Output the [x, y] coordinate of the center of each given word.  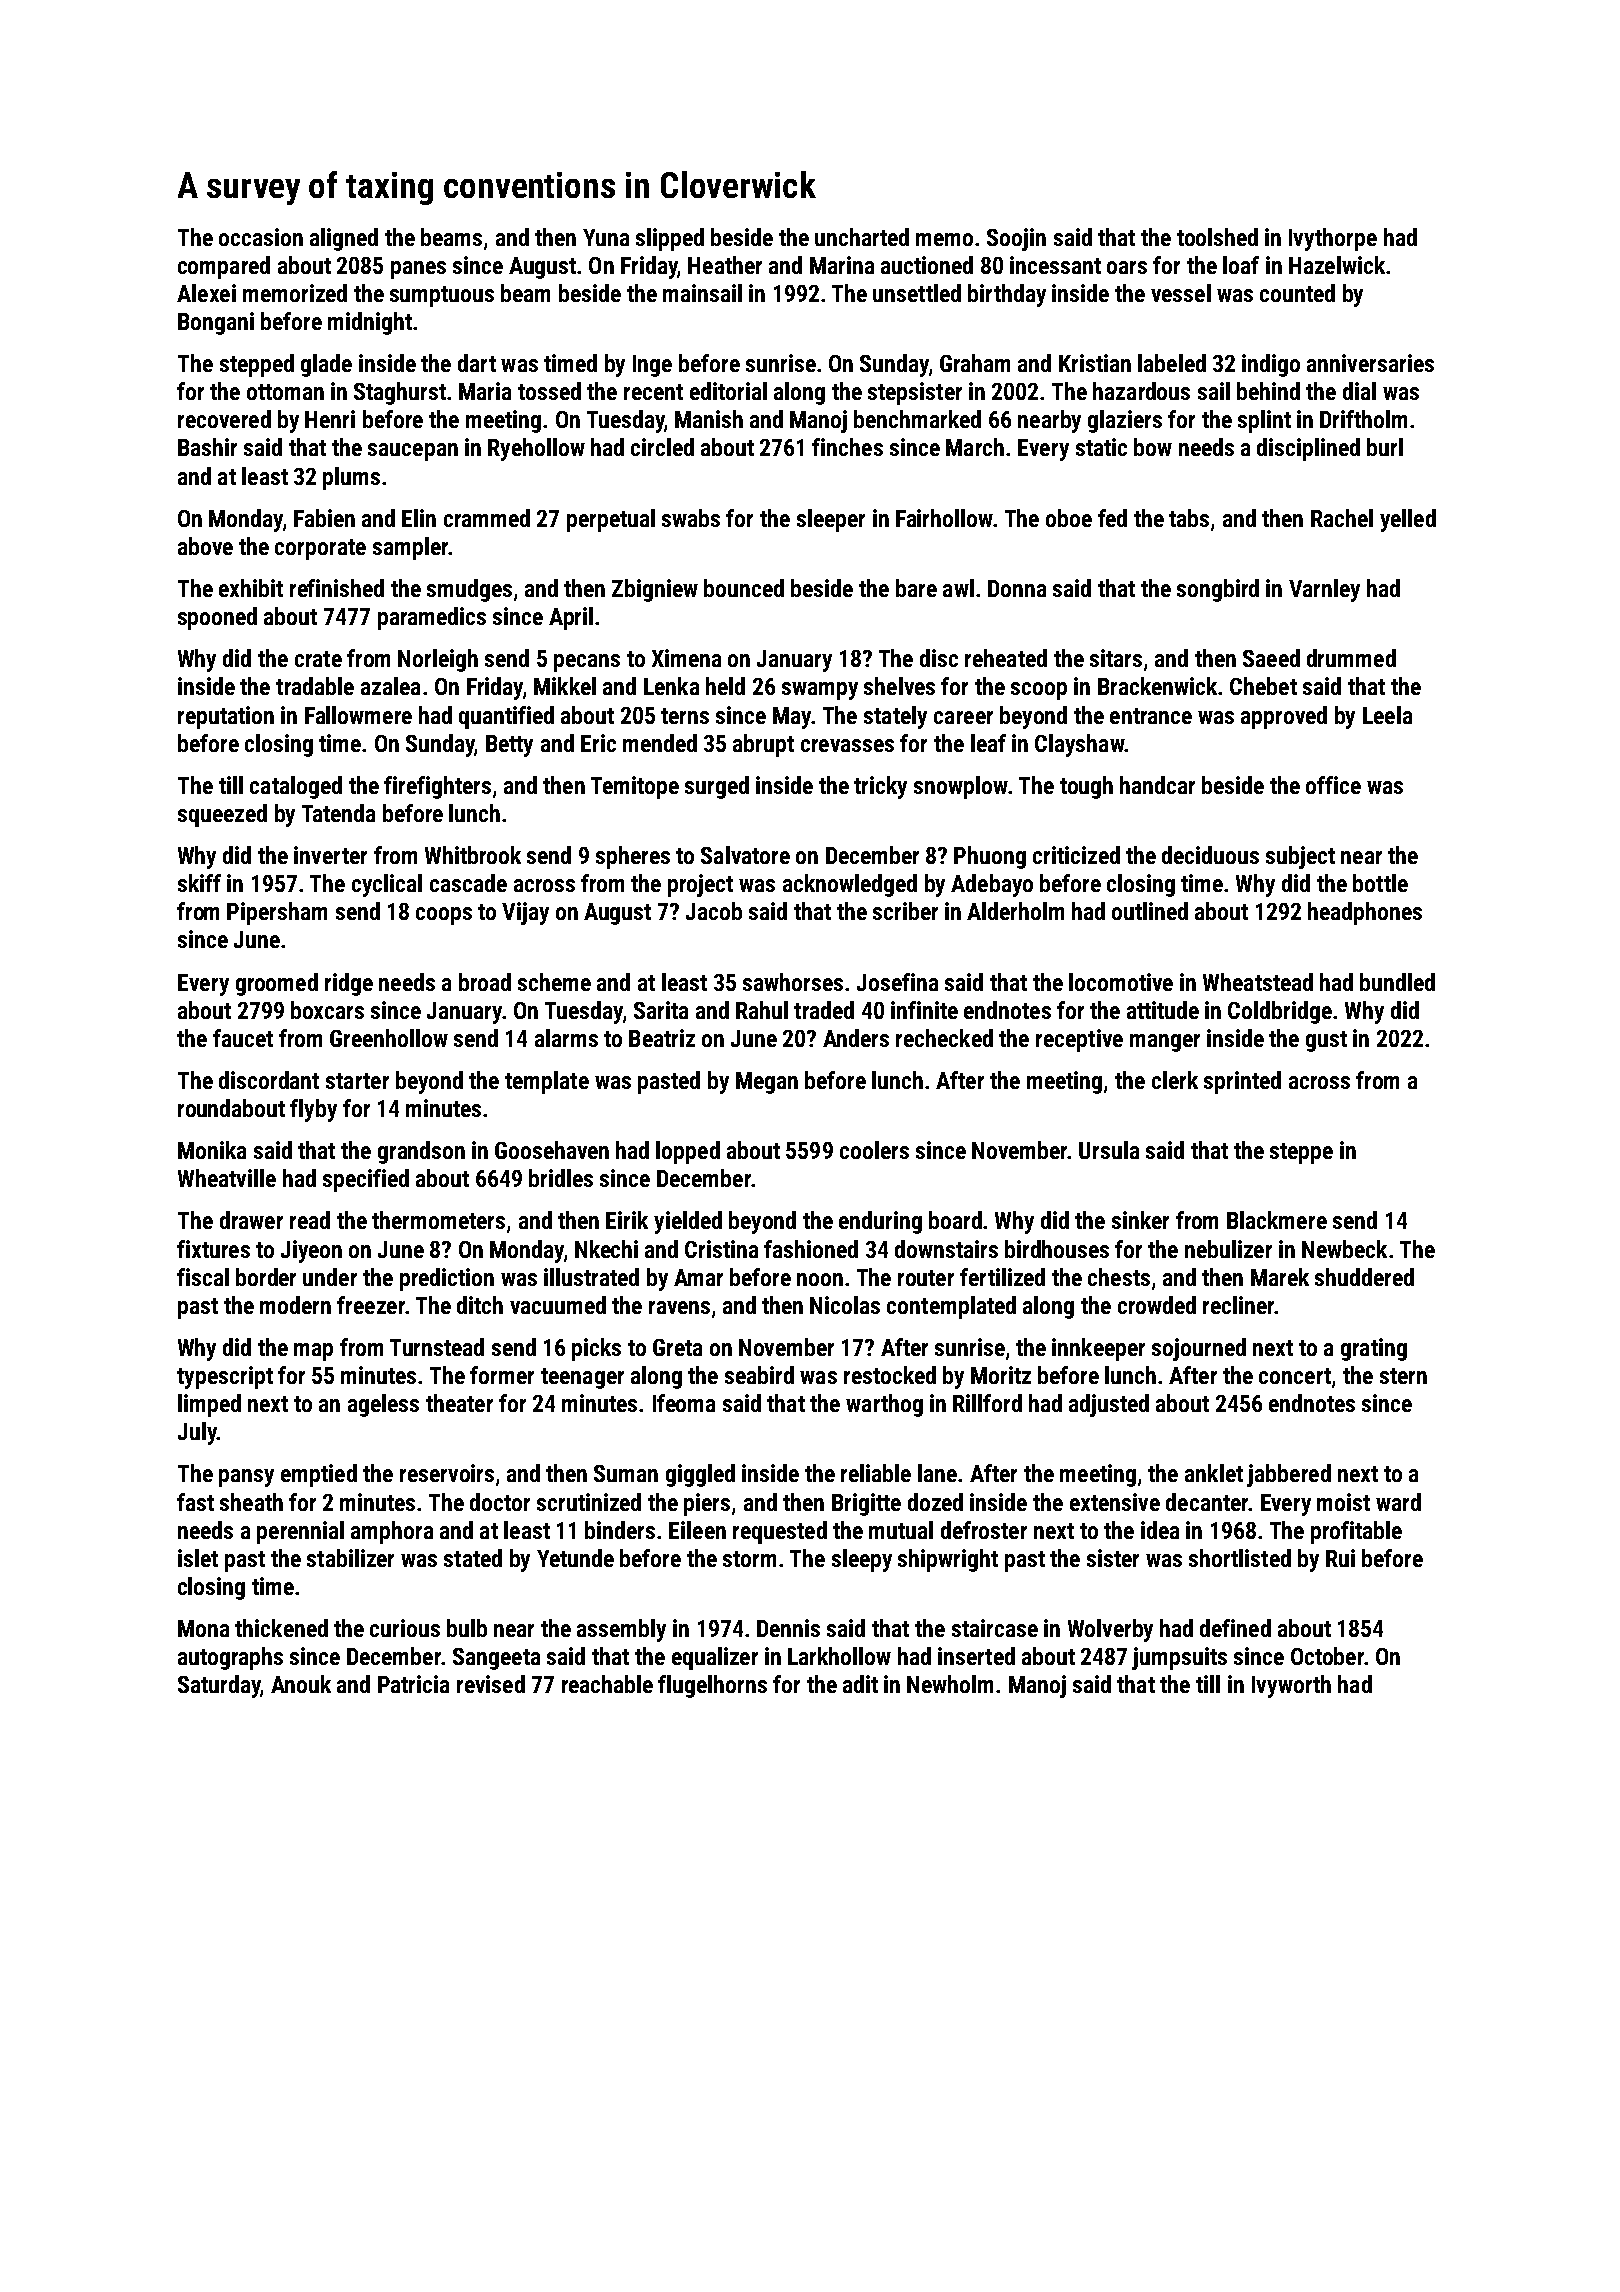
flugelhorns [712, 1686]
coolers [874, 1150]
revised [491, 1684]
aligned [344, 239]
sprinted [1242, 1082]
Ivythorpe [1333, 239]
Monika [212, 1150]
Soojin [1016, 239]
